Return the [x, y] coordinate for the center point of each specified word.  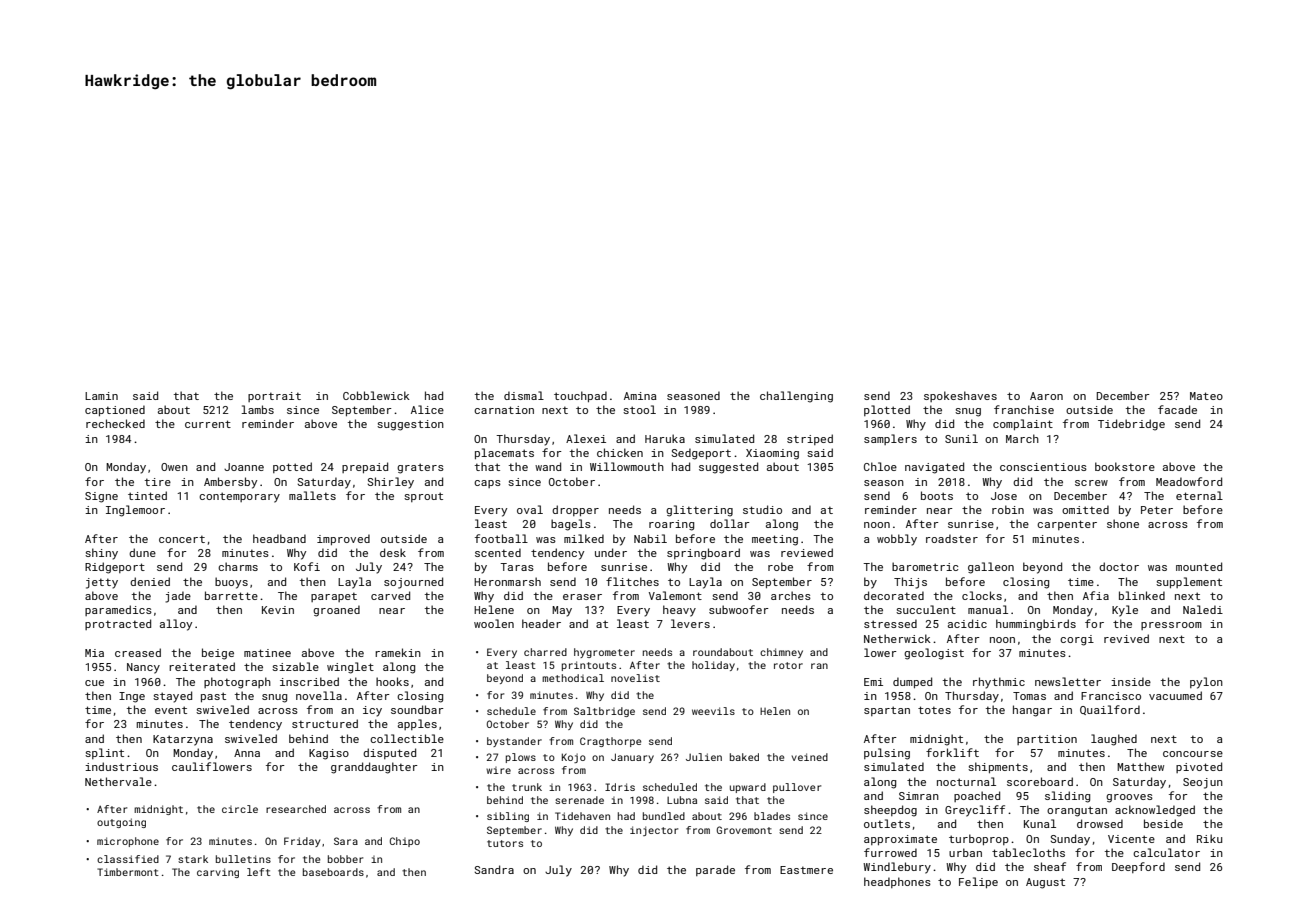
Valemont [675, 595]
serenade [579, 800]
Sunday [1070, 840]
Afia [1096, 595]
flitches [632, 581]
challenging [796, 397]
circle [240, 809]
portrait [274, 397]
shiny [101, 554]
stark [193, 859]
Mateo [1206, 396]
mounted [1199, 566]
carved [390, 595]
